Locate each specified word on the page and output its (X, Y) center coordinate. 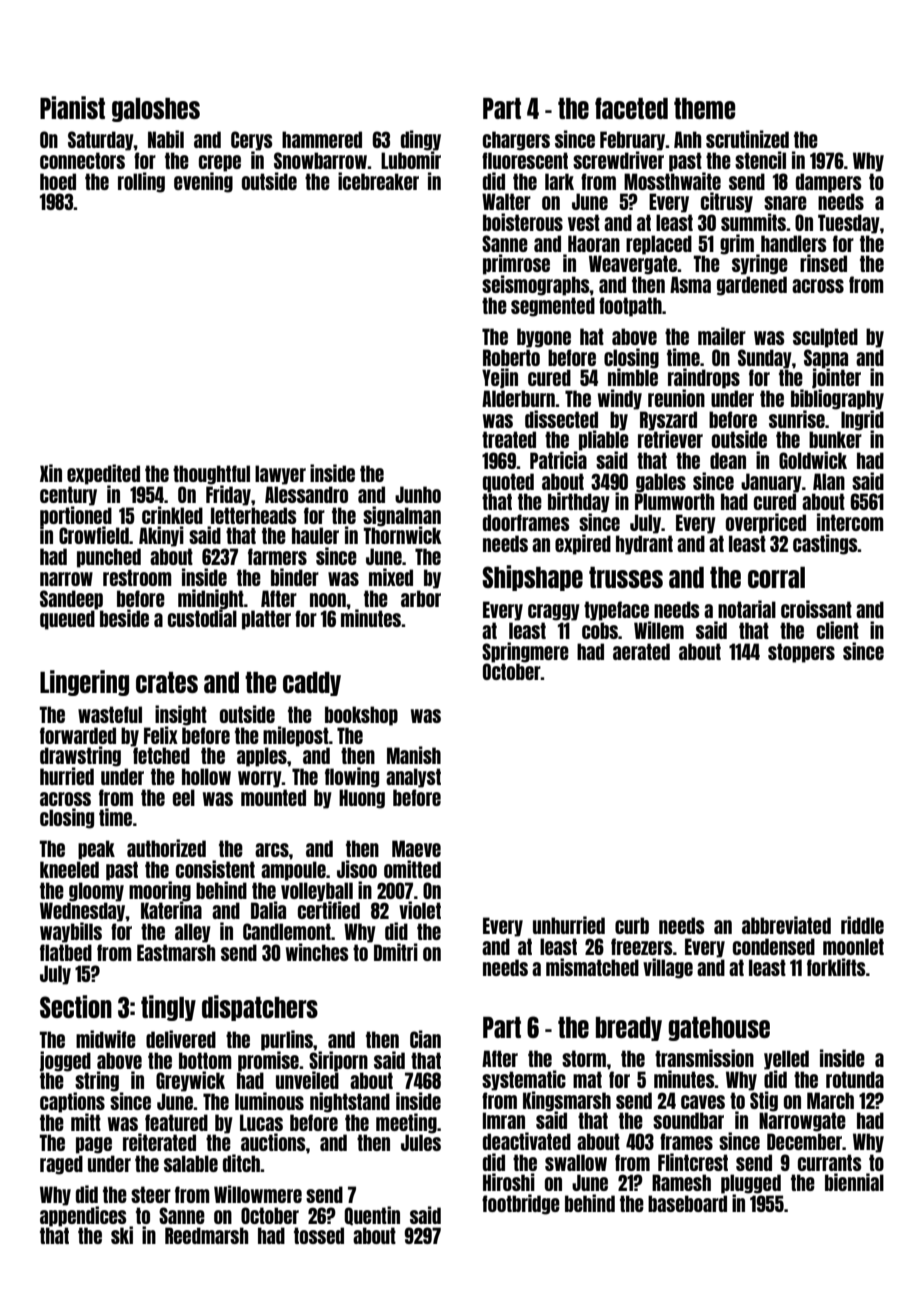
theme (704, 108)
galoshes (156, 110)
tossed (319, 1235)
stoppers (801, 653)
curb (632, 925)
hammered (322, 139)
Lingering (84, 683)
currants (829, 1162)
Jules (421, 1142)
